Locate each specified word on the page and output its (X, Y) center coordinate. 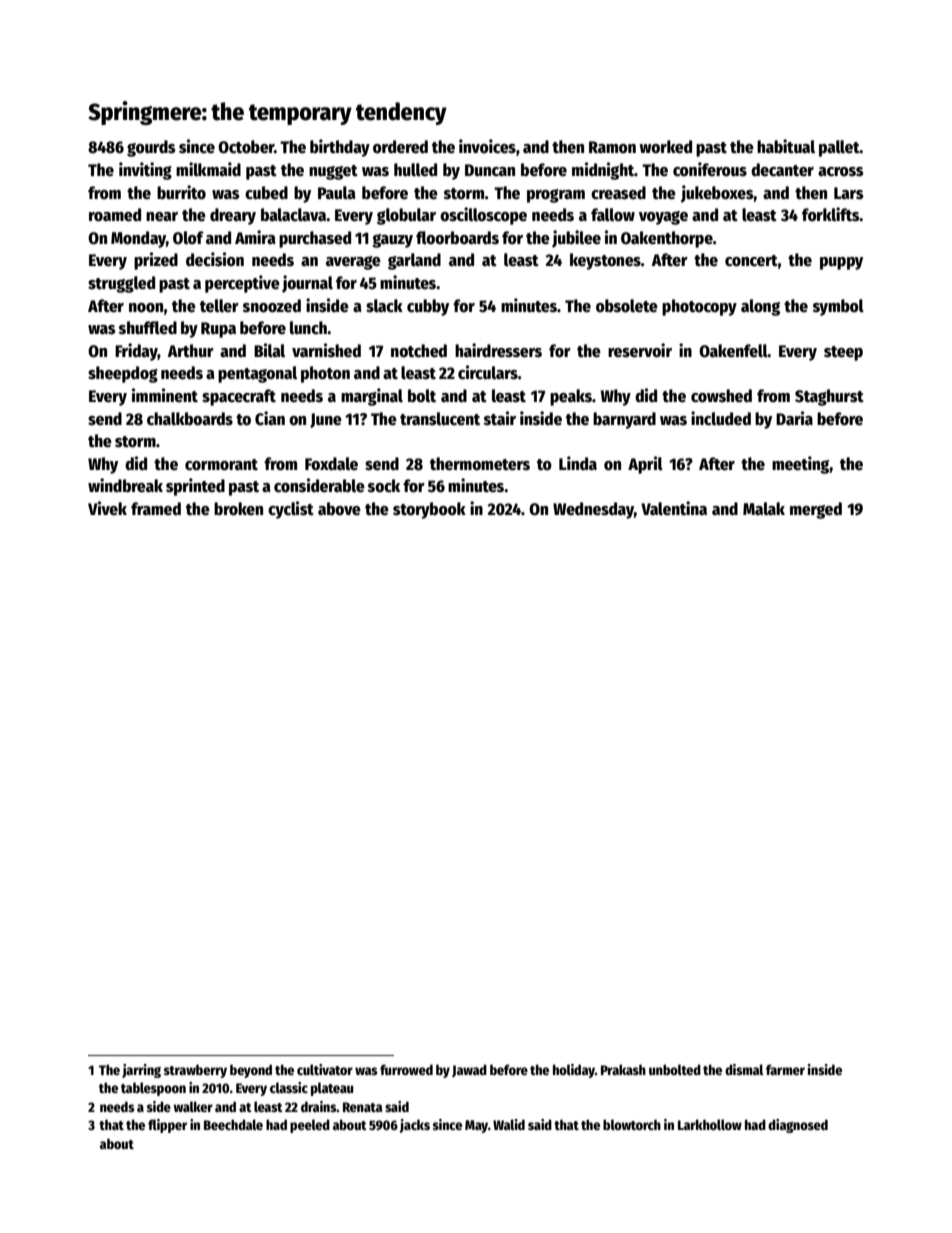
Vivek (107, 508)
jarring (141, 1071)
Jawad (469, 1070)
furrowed (406, 1069)
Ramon (612, 147)
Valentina (674, 508)
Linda (578, 463)
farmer (785, 1069)
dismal (744, 1069)
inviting (145, 171)
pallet (839, 148)
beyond (251, 1071)
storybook (429, 510)
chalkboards (190, 419)
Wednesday (593, 510)
